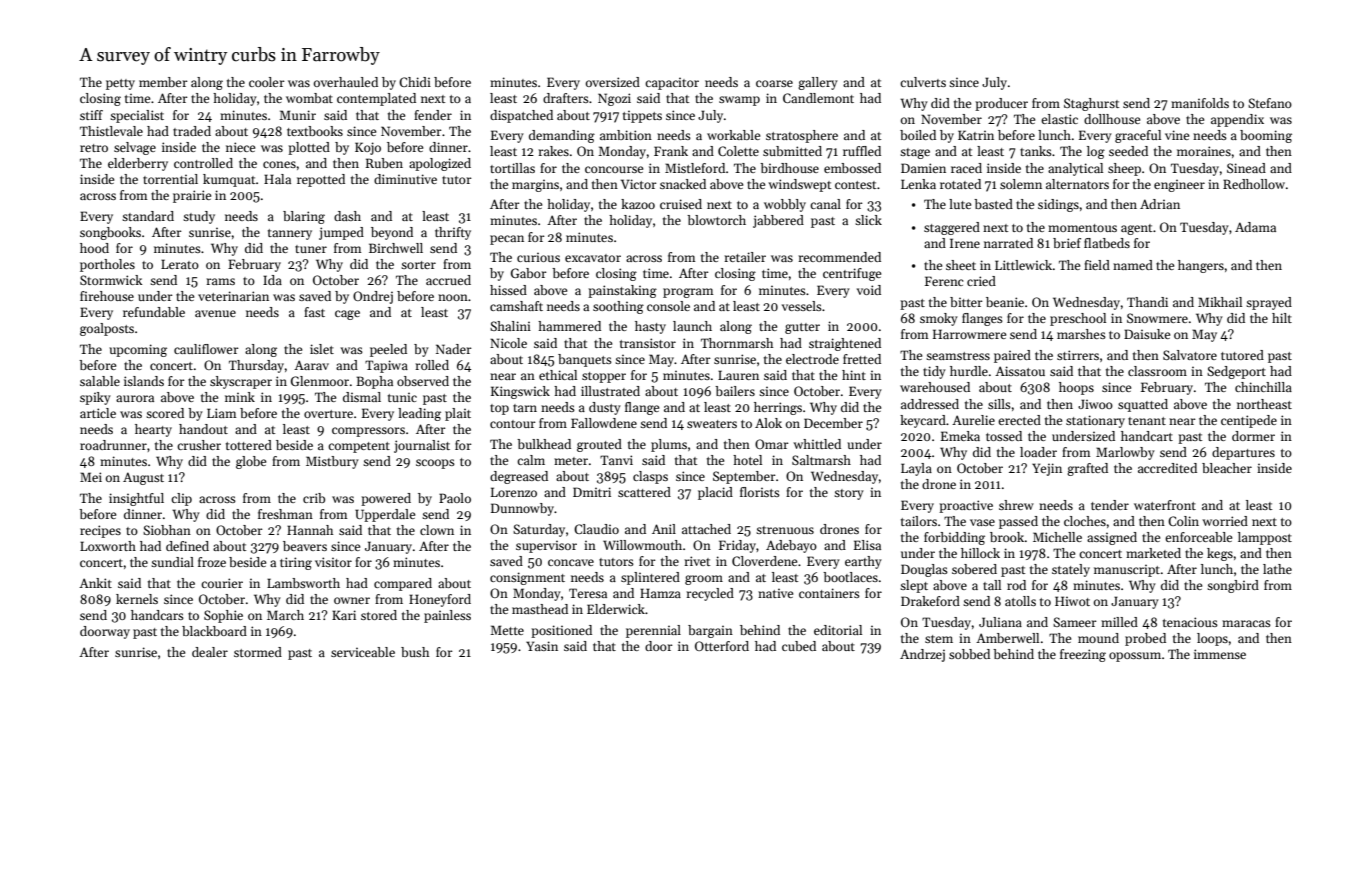 The image size is (1372, 887). Describe the element at coordinates (415, 82) in the page. I see `Chidi` at that location.
